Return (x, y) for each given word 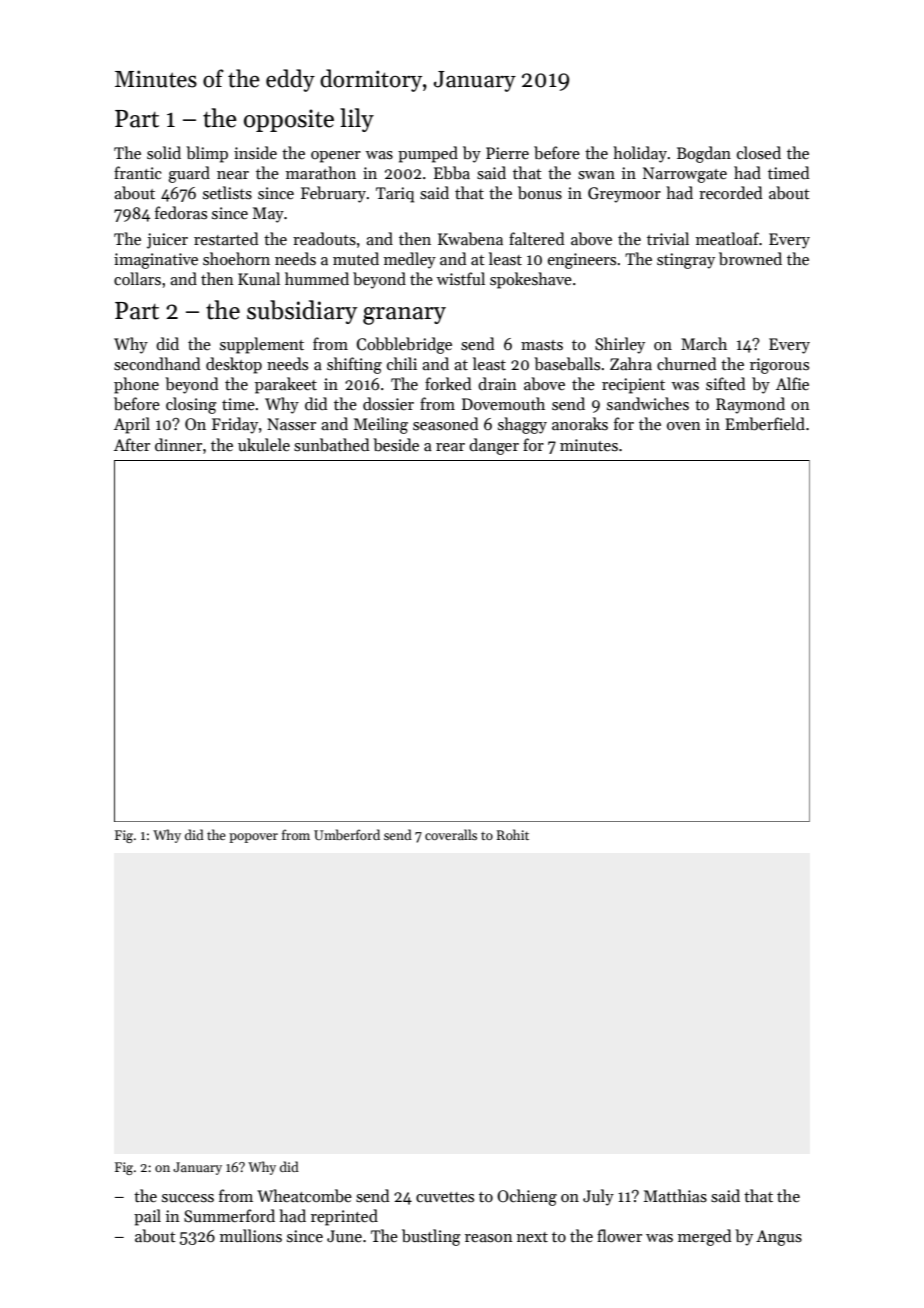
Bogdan (704, 154)
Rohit (513, 834)
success (188, 1198)
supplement (262, 345)
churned (687, 363)
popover (253, 838)
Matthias (675, 1196)
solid (164, 152)
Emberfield (765, 424)
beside (396, 445)
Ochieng (527, 1197)
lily (357, 120)
